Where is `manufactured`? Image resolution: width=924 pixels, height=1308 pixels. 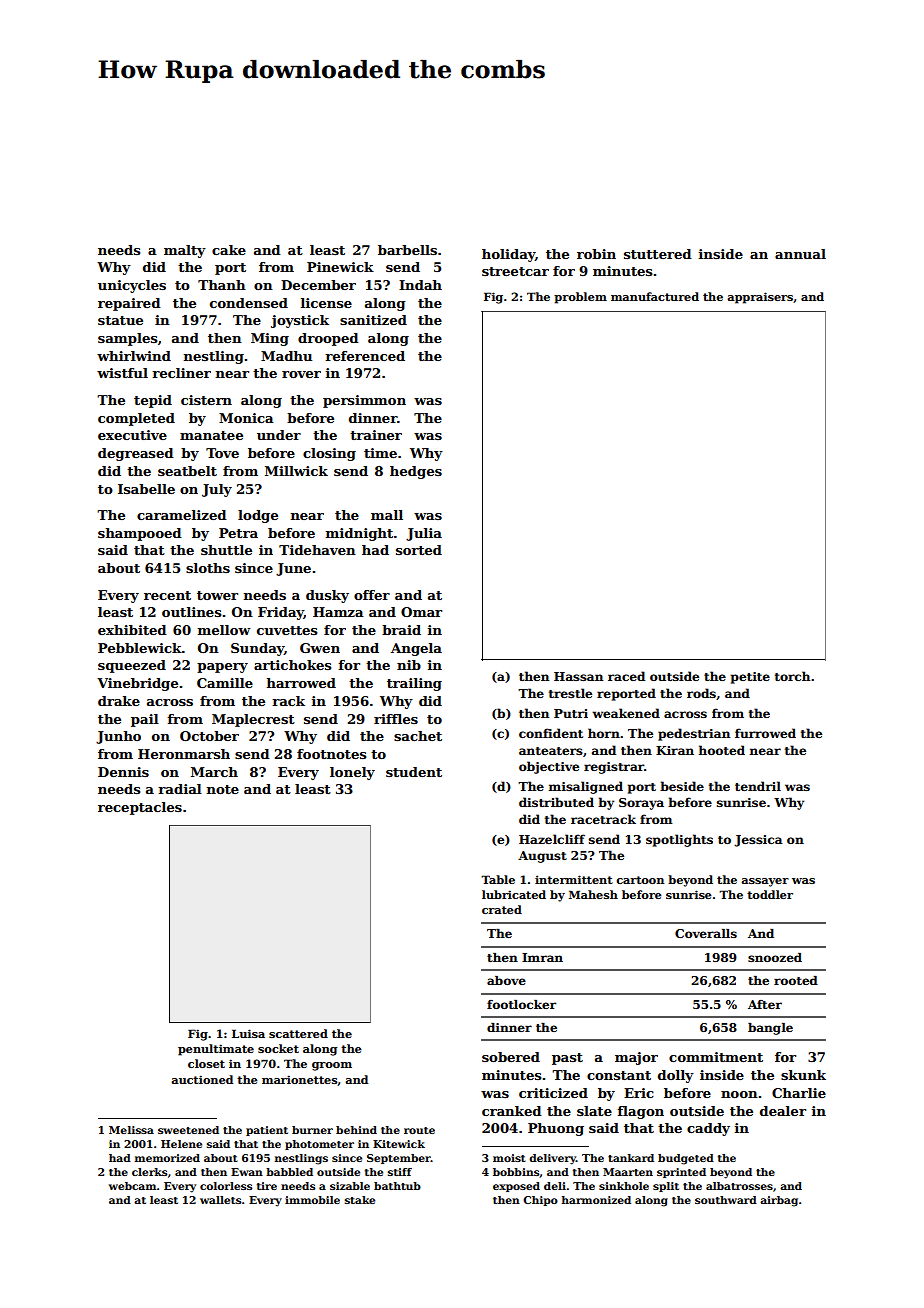
manufactured is located at coordinates (655, 296).
